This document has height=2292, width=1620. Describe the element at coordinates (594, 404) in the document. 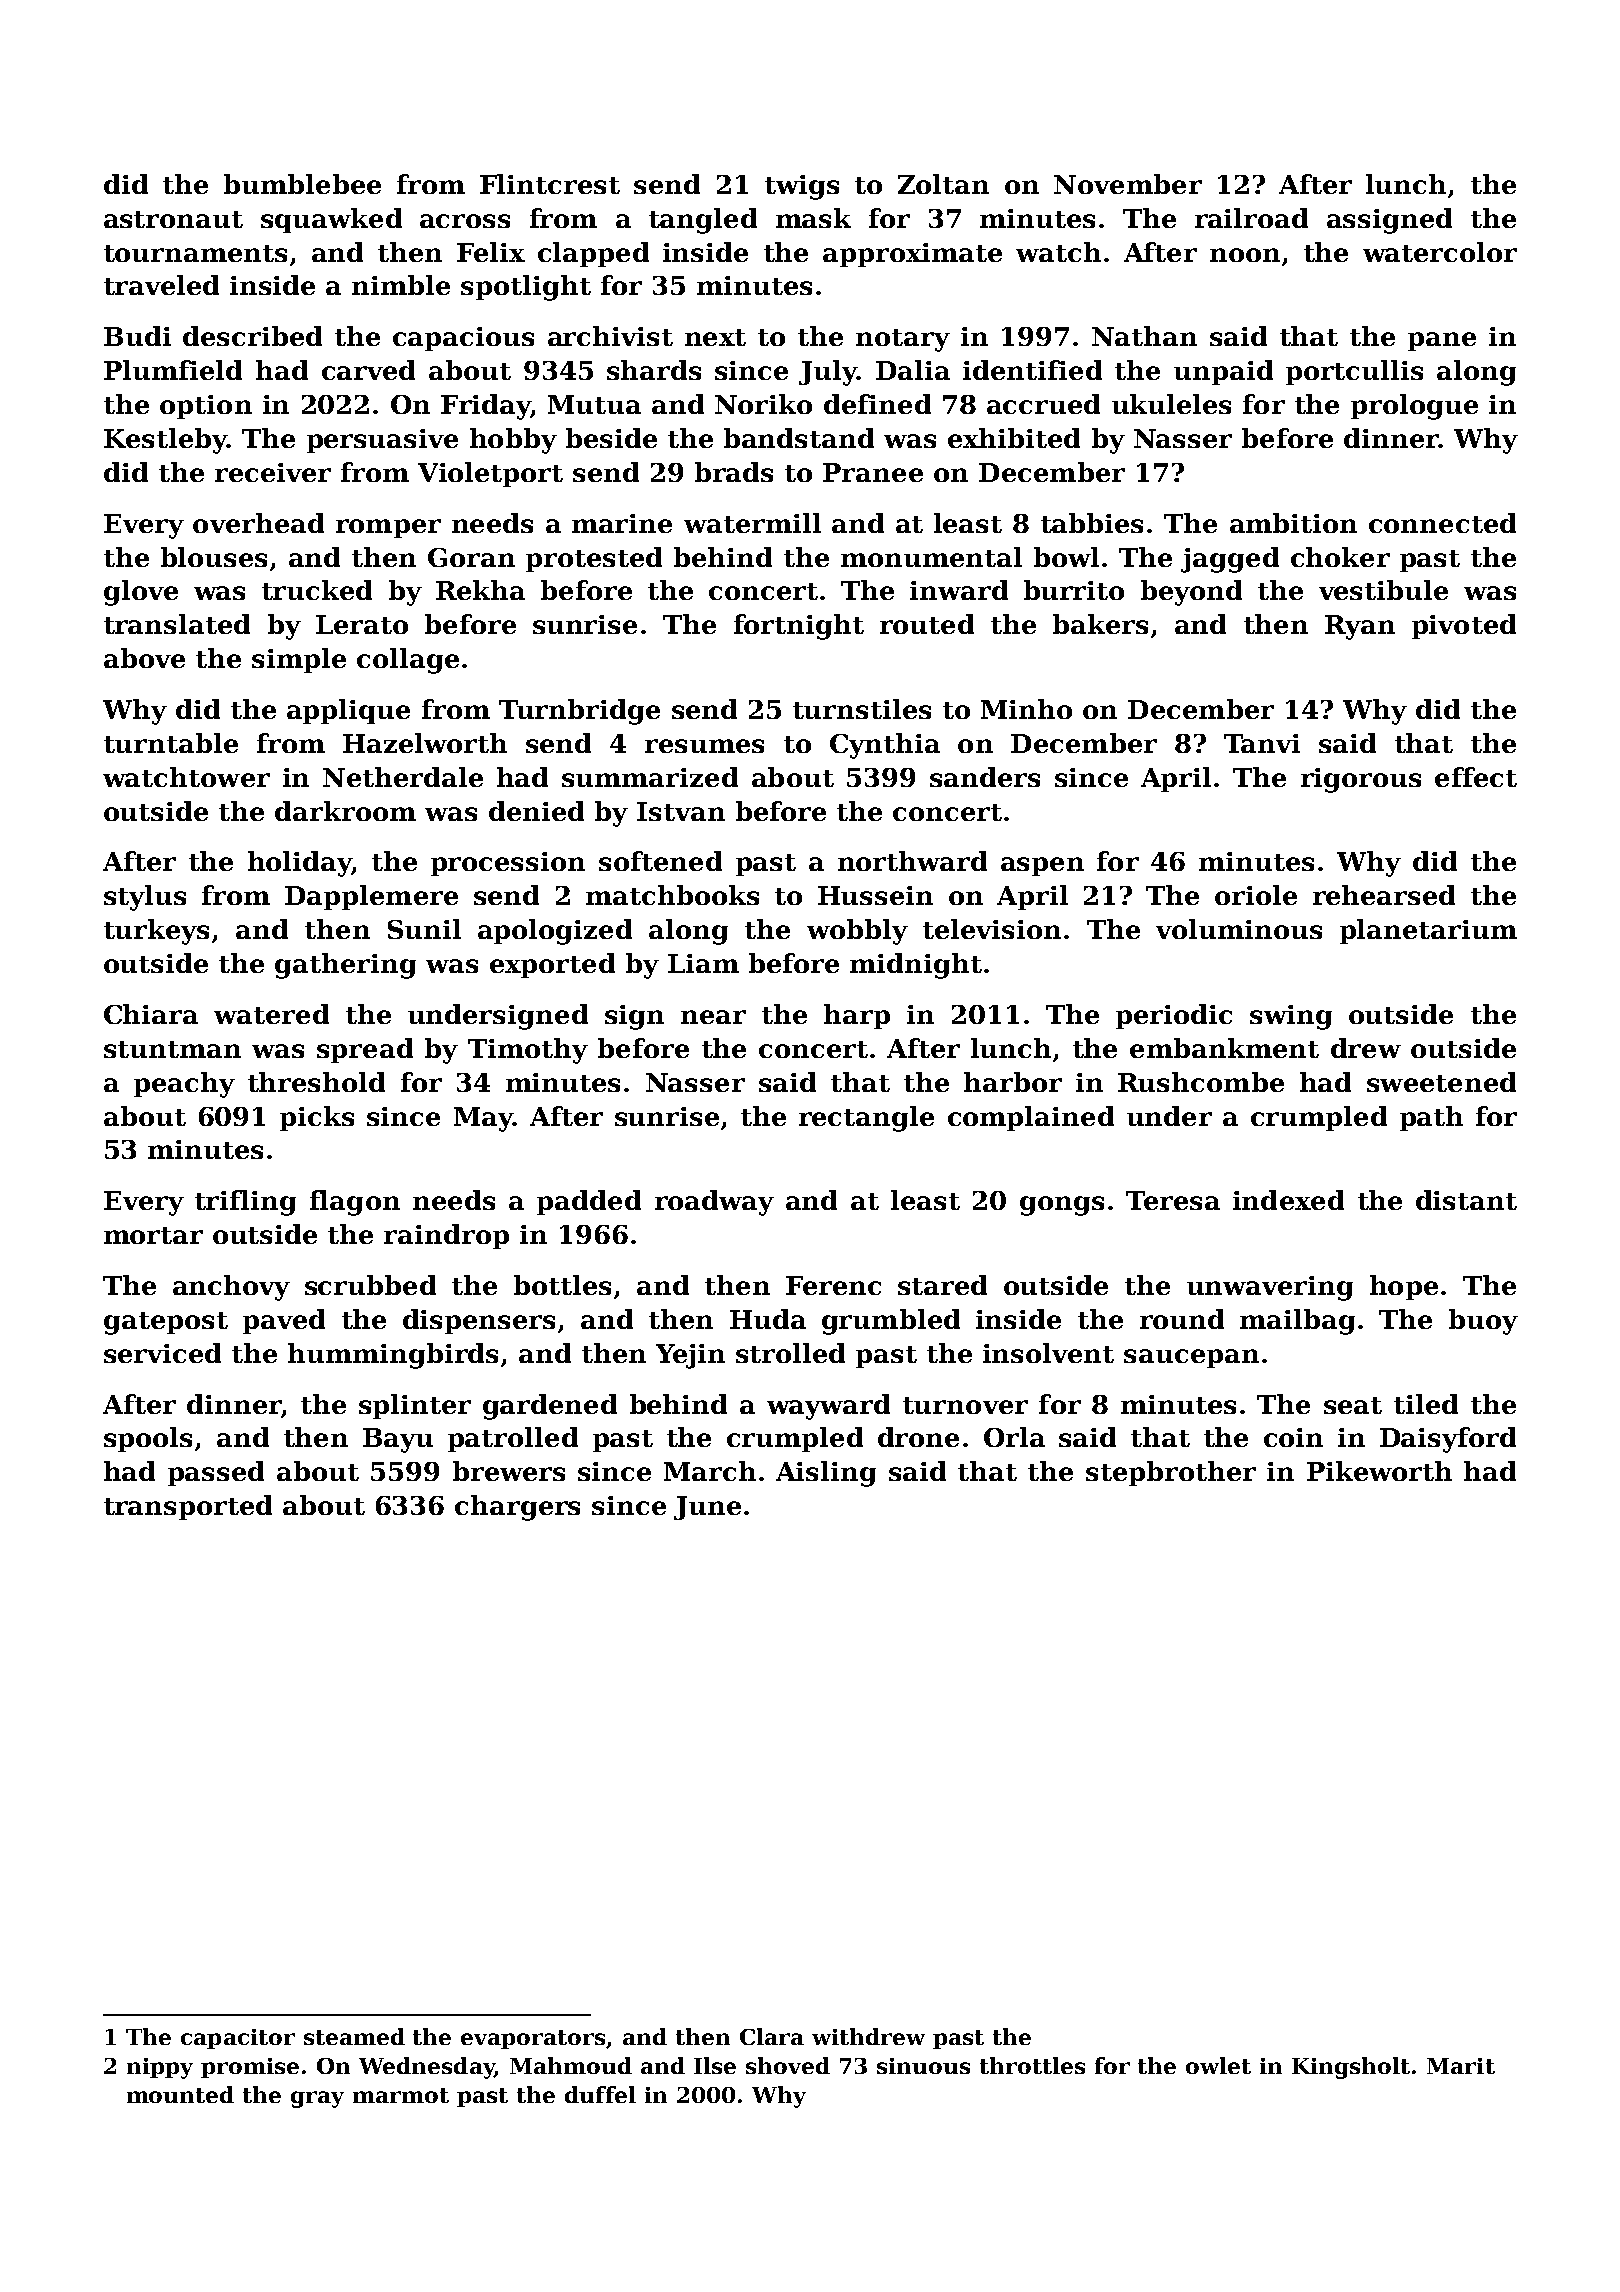

I see `Mutua` at that location.
